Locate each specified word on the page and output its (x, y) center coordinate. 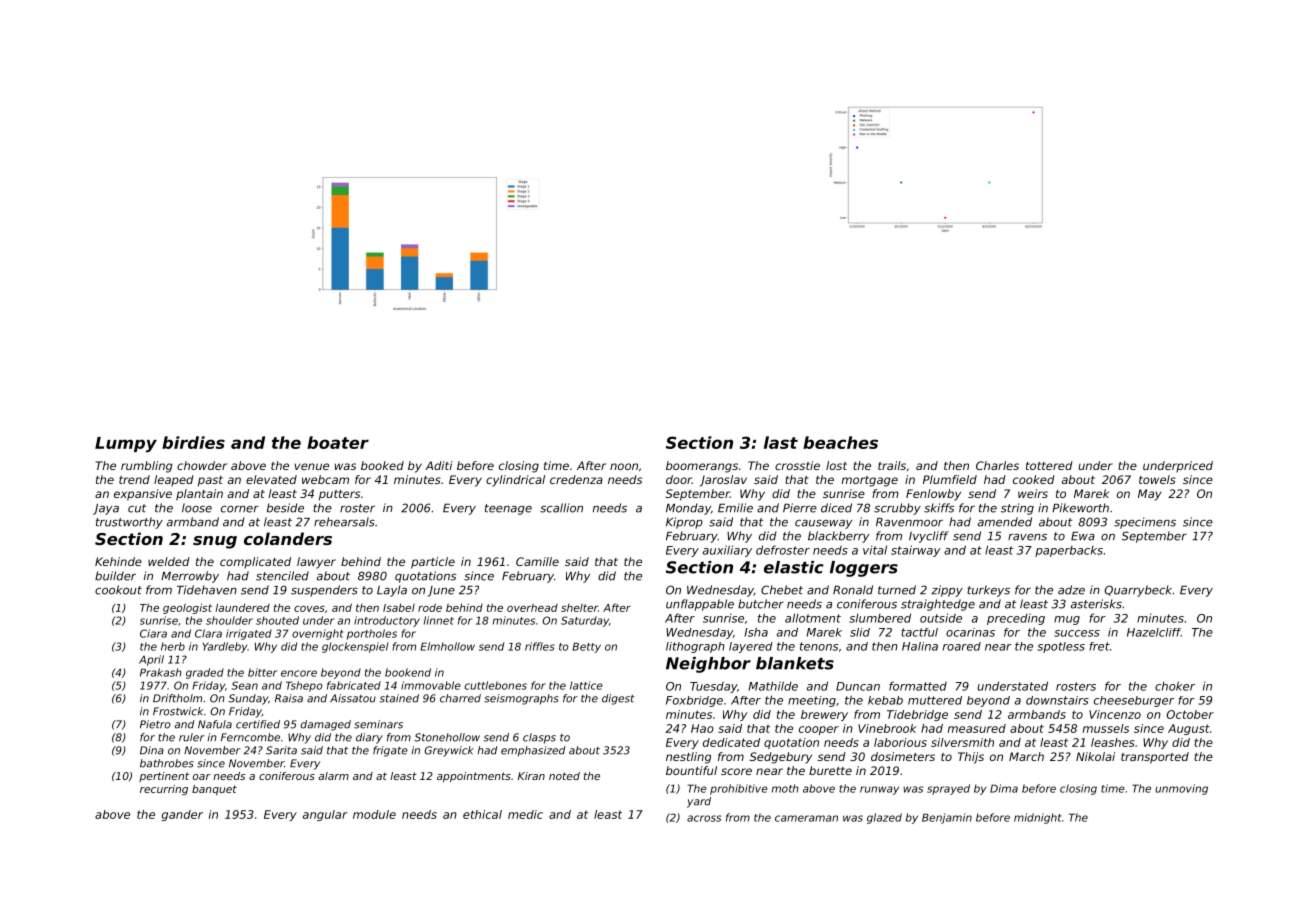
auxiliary (727, 551)
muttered (935, 700)
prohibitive (739, 789)
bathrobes (167, 763)
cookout (118, 590)
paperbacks (1069, 551)
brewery (824, 715)
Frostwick (178, 711)
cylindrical (515, 481)
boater (338, 442)
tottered (1049, 465)
